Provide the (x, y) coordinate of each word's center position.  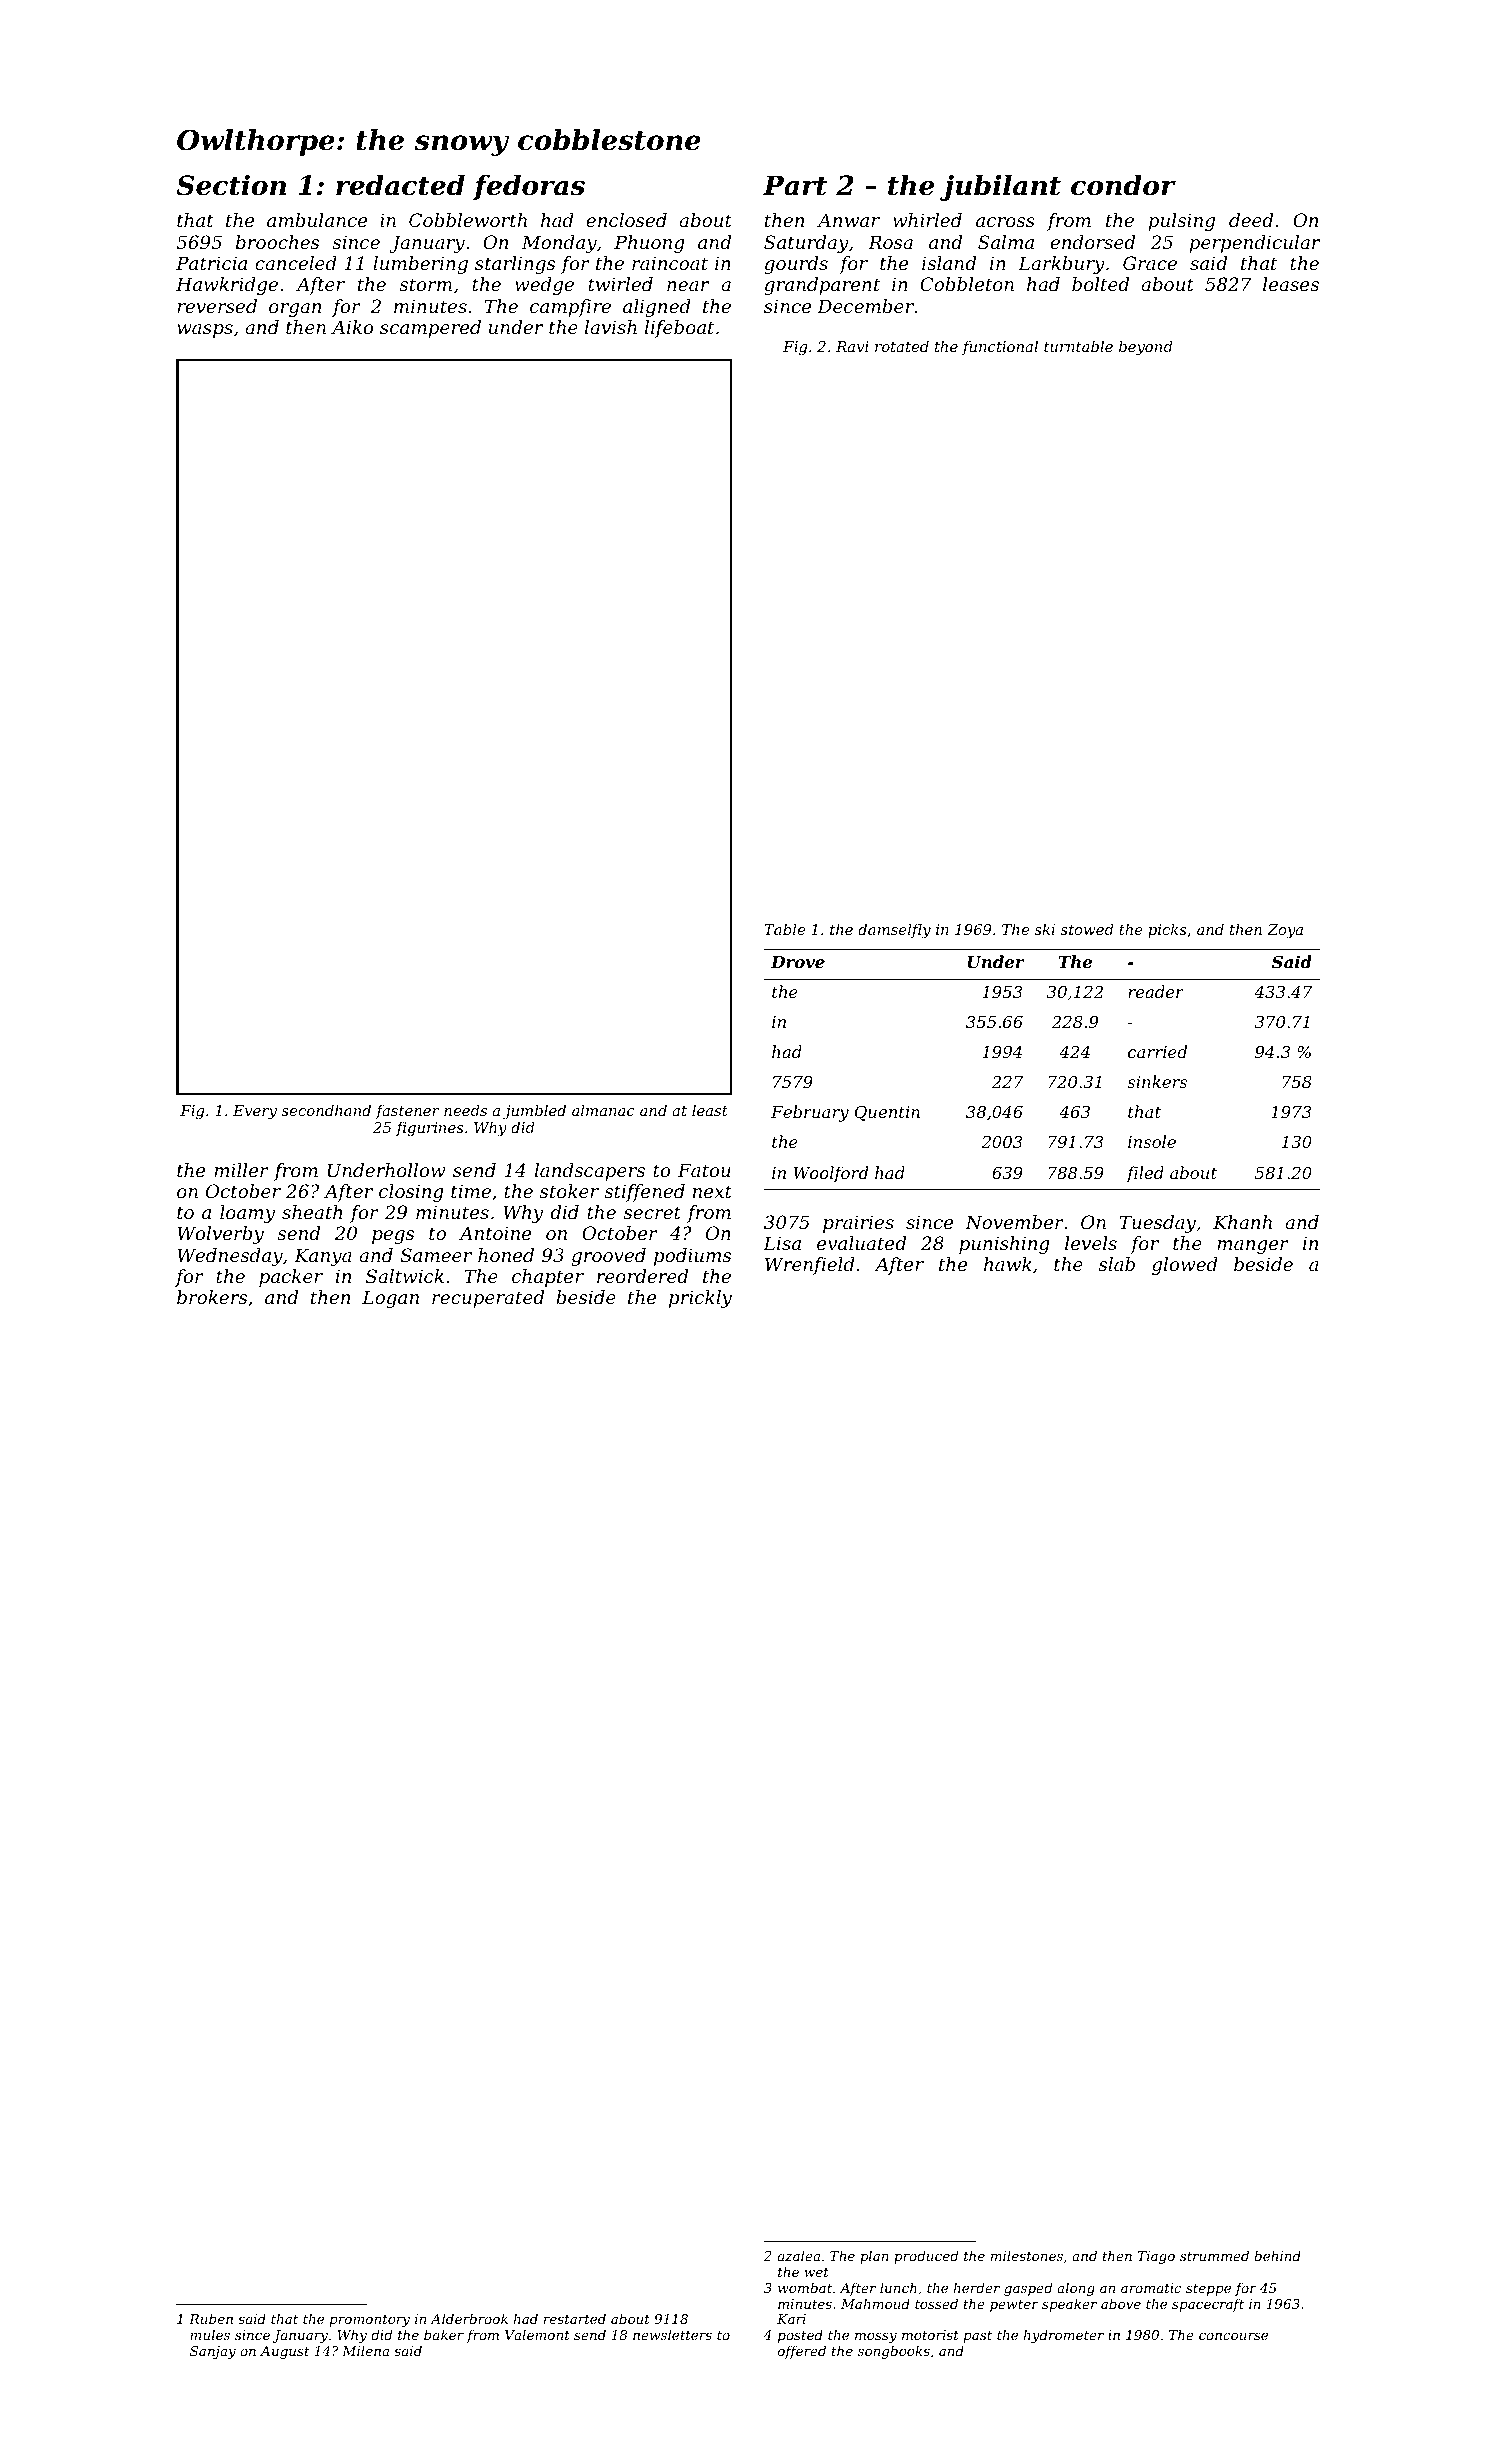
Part (795, 185)
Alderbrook (469, 2318)
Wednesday (230, 1257)
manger (1253, 1247)
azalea (799, 2256)
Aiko (352, 327)
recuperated (488, 1299)
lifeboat (679, 329)
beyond (1146, 348)
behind (1277, 2255)
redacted (400, 185)
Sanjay (213, 2352)
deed (1251, 220)
